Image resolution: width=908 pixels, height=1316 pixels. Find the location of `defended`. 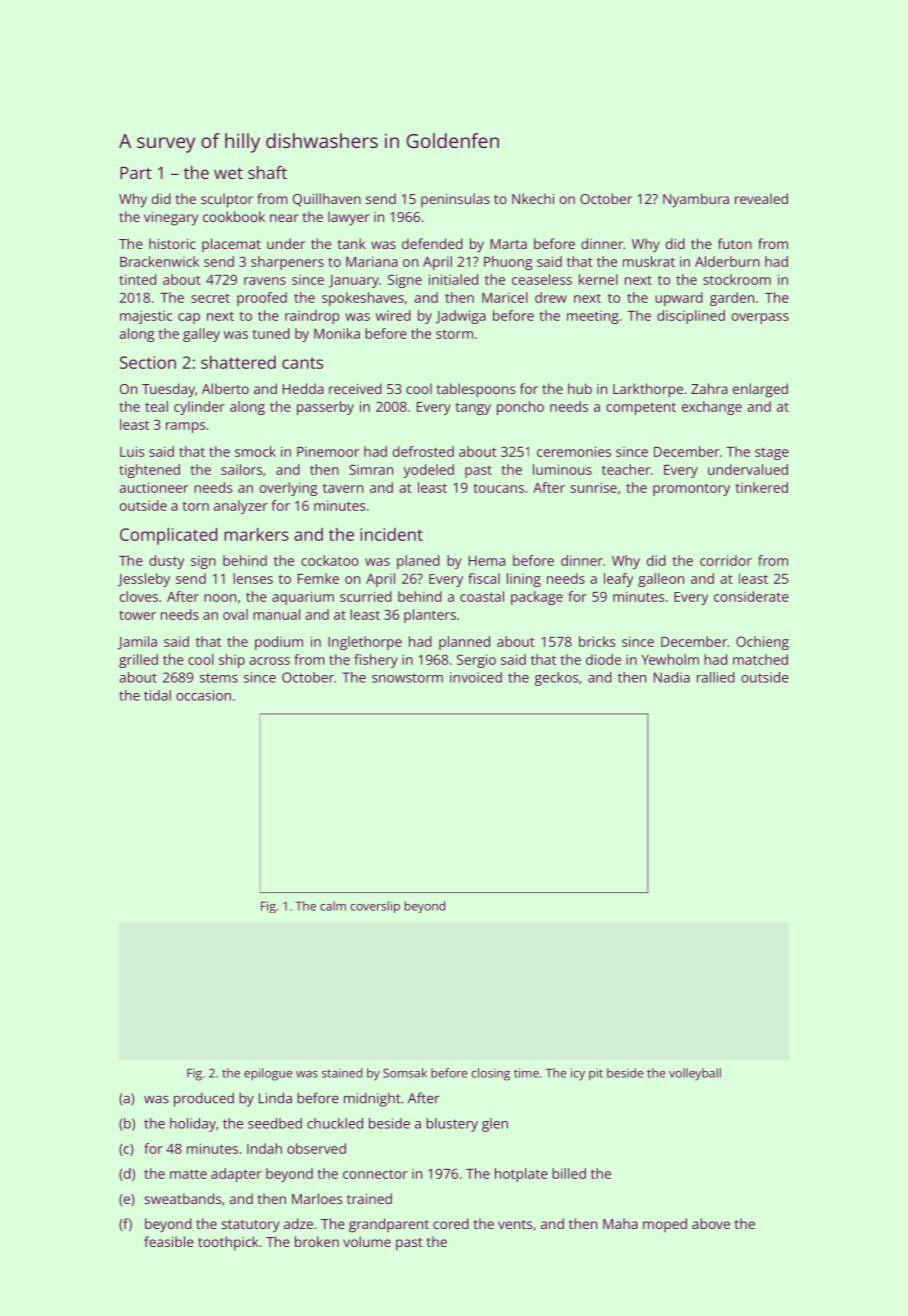

defended is located at coordinates (432, 243).
